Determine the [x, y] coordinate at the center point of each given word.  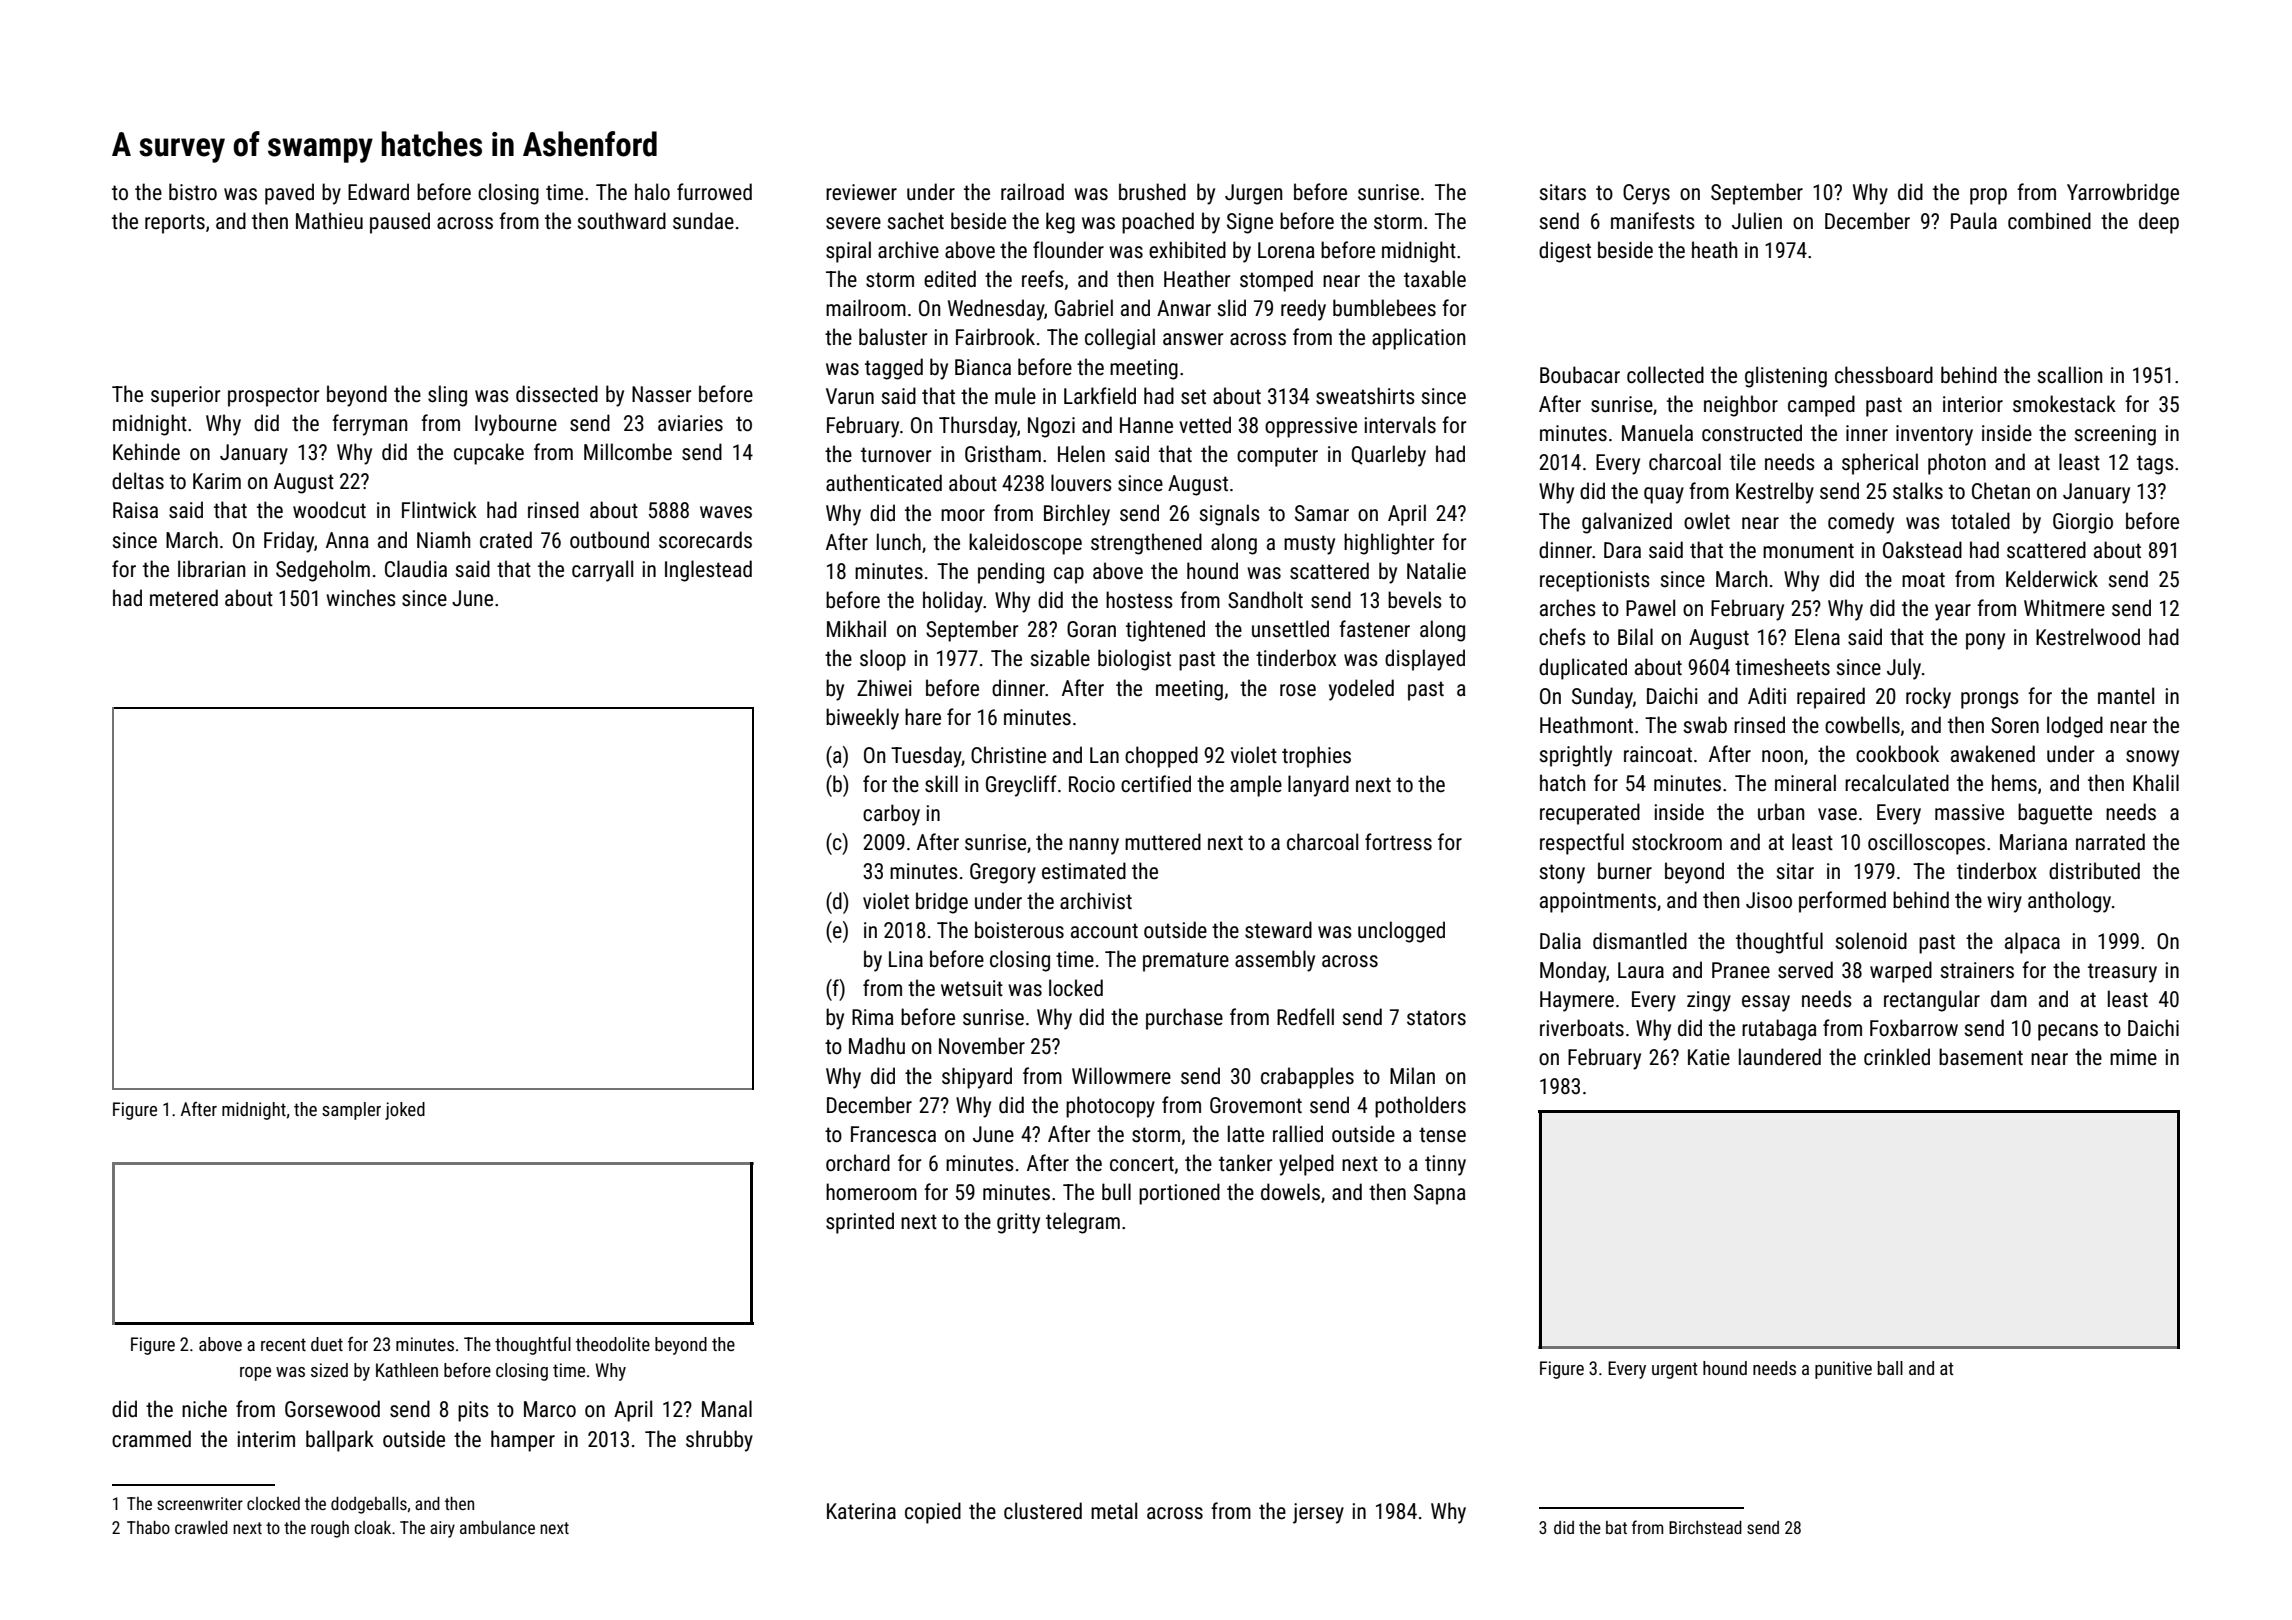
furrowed [714, 192]
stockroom [1677, 842]
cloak [372, 1527]
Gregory [1003, 873]
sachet [916, 221]
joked [405, 1111]
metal [1114, 1510]
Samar [1322, 513]
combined [2049, 220]
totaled [1980, 520]
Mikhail [856, 628]
